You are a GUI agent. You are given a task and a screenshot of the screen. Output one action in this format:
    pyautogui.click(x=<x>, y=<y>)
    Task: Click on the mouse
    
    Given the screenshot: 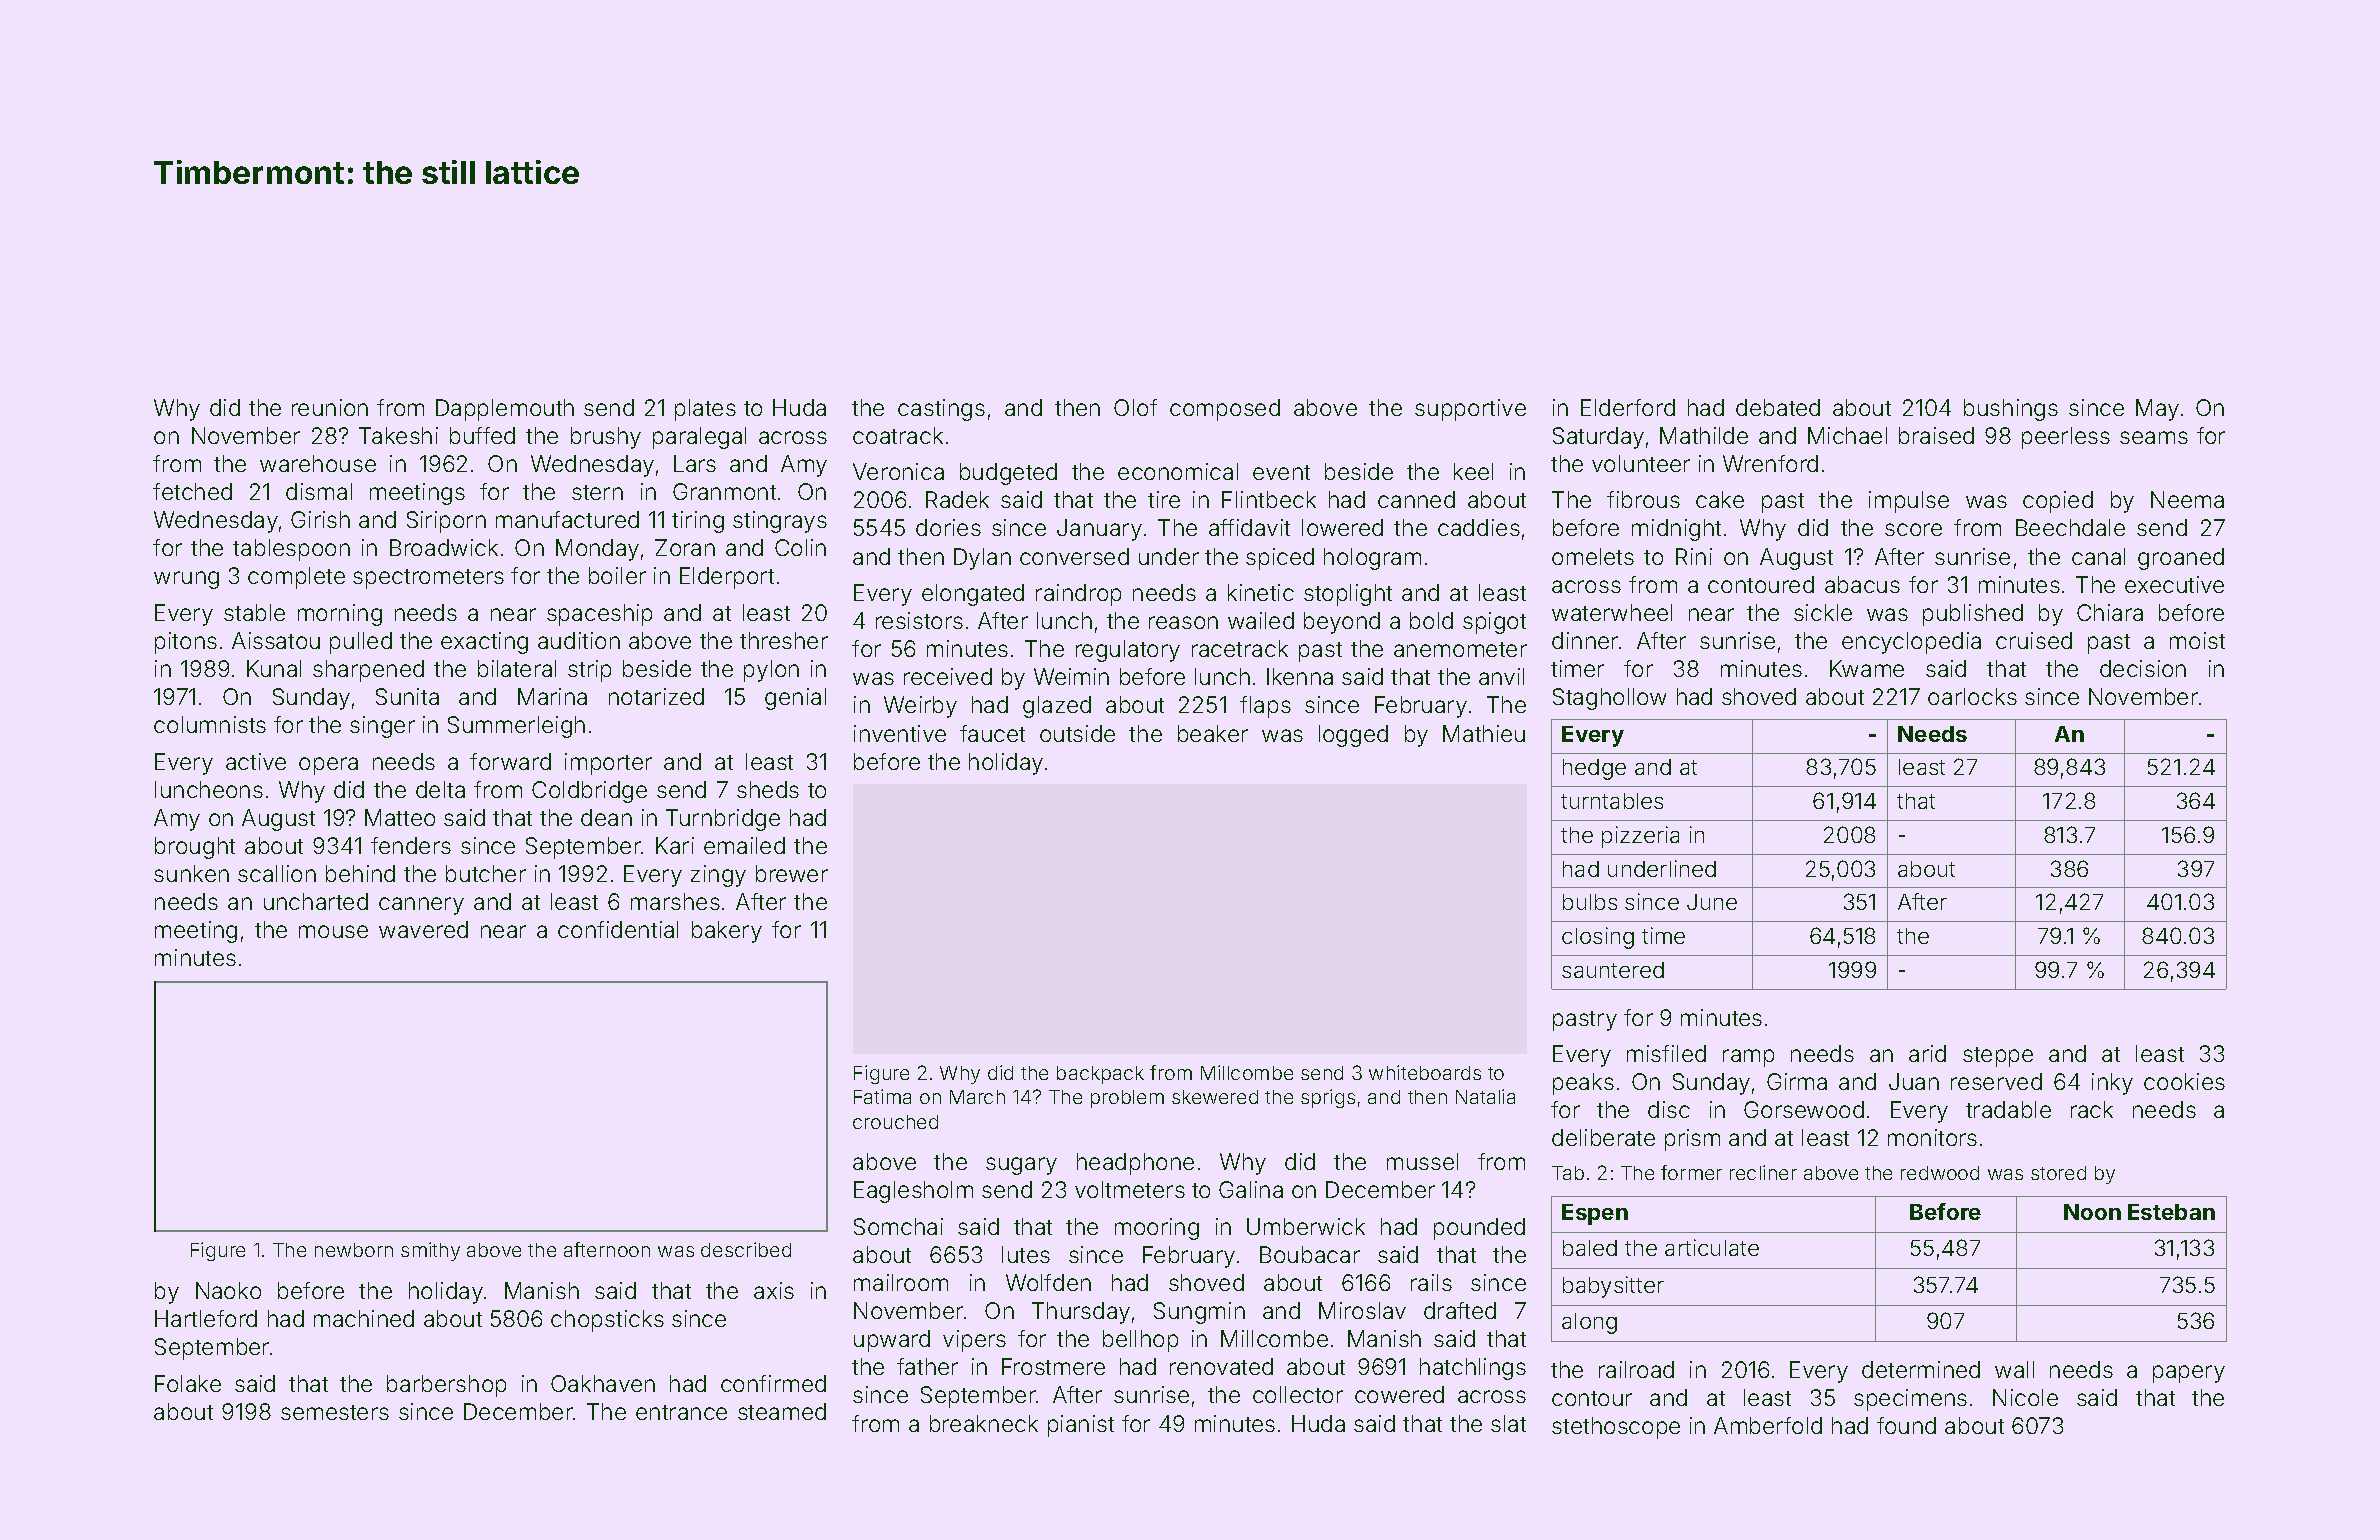 What is the action you would take?
    pyautogui.click(x=333, y=931)
